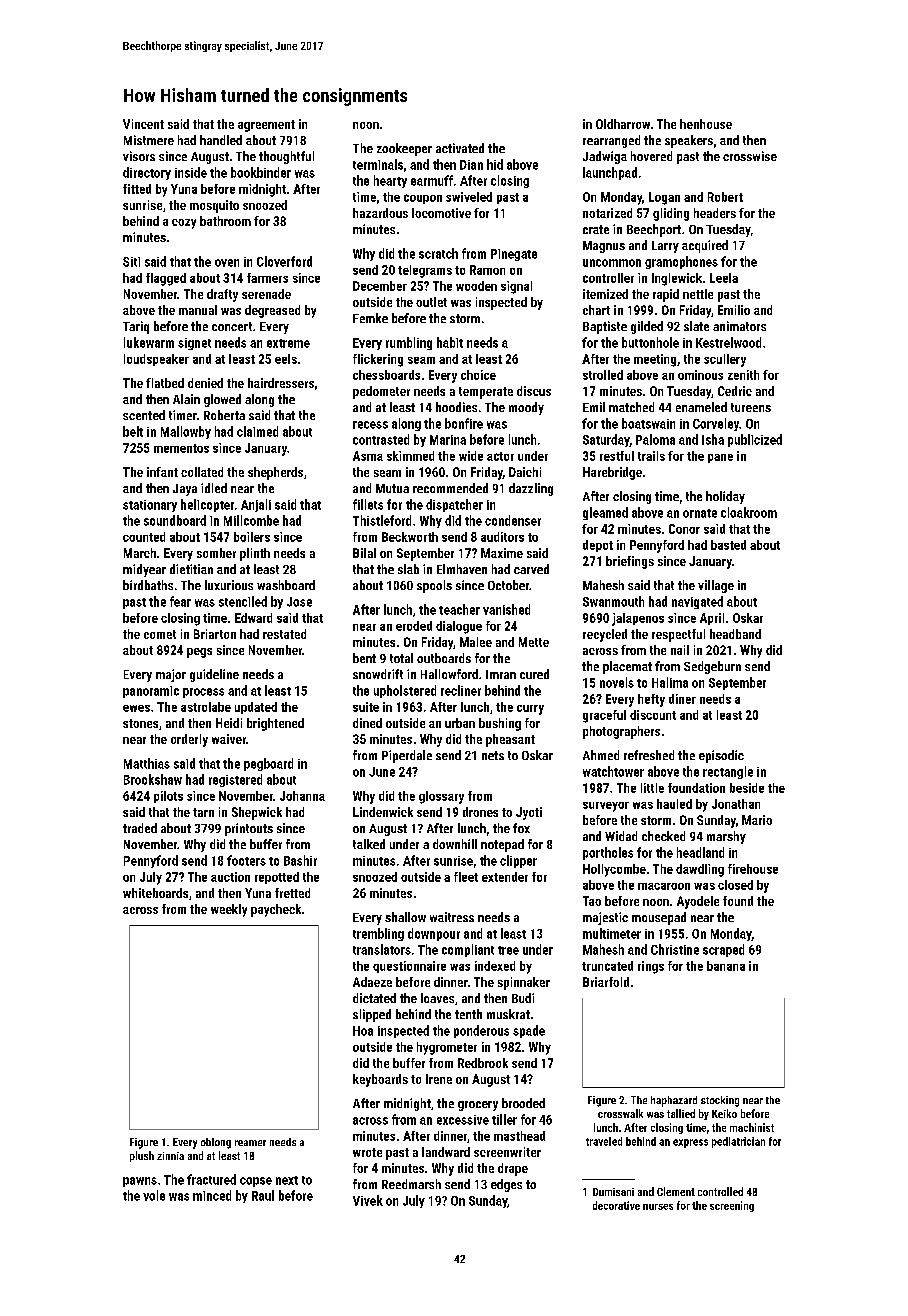 The height and width of the screenshot is (1316, 908). Describe the element at coordinates (216, 1143) in the screenshot. I see `oblong` at that location.
